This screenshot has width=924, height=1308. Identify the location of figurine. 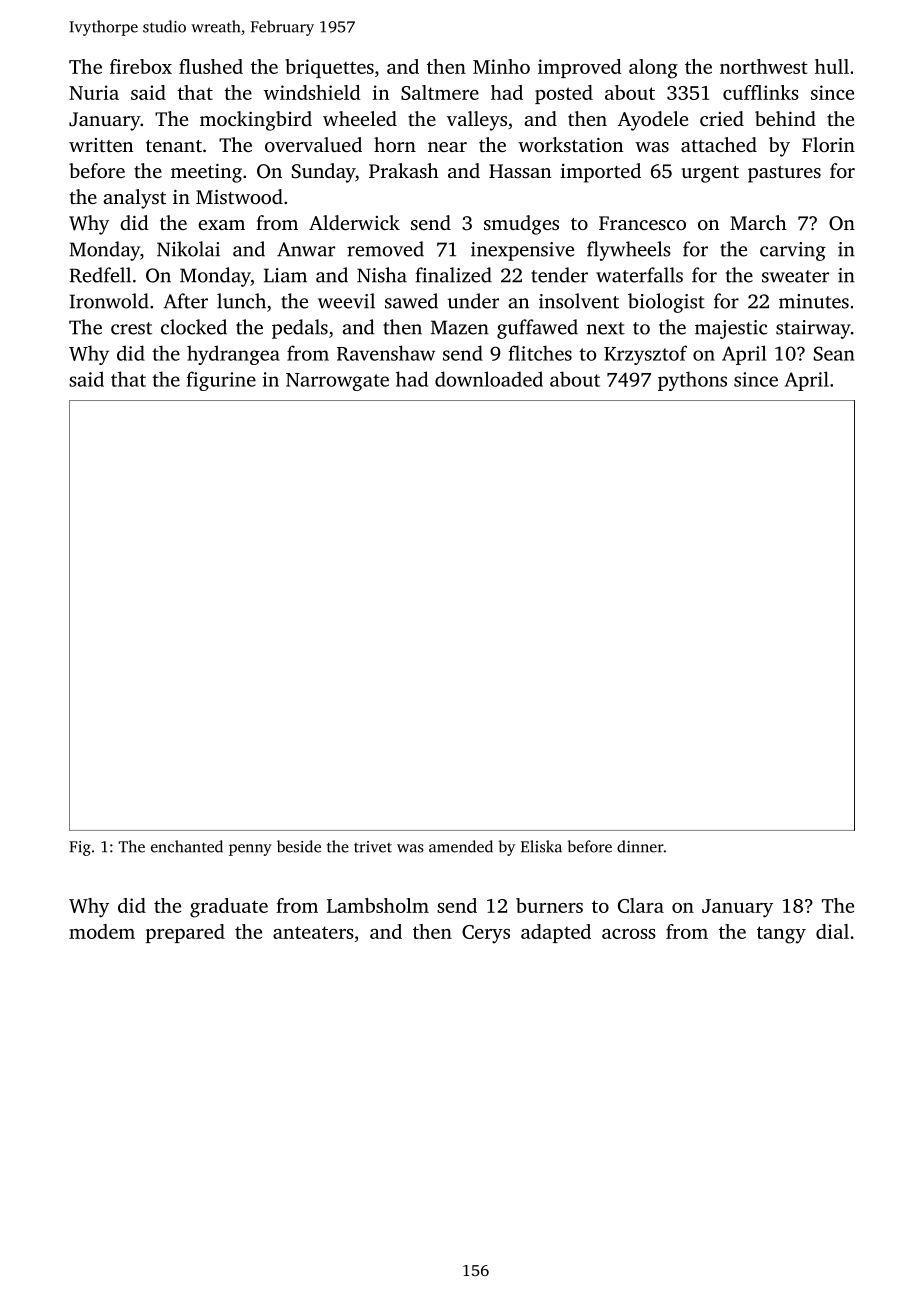
(221, 381).
